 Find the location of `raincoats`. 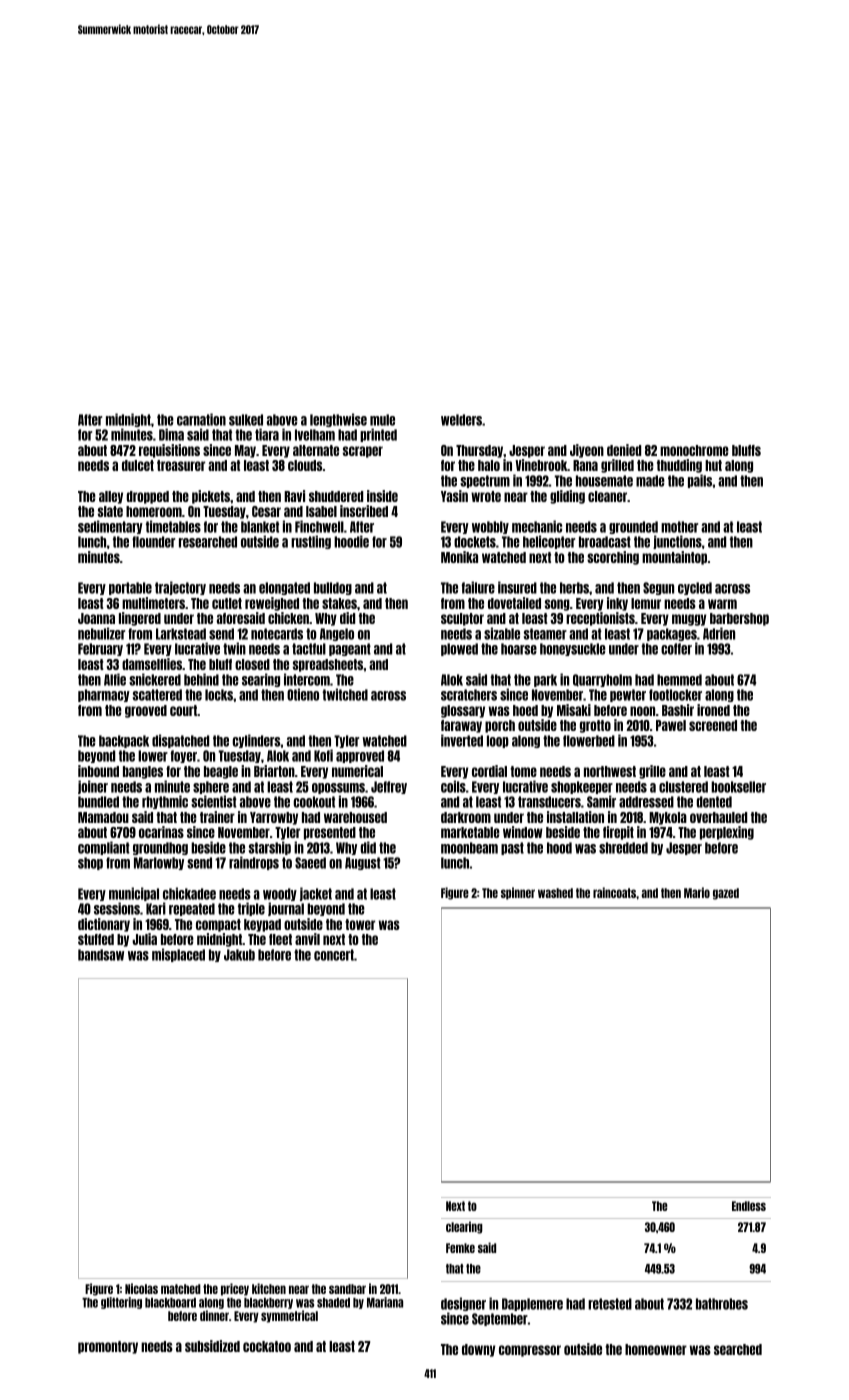

raincoats is located at coordinates (614, 892).
